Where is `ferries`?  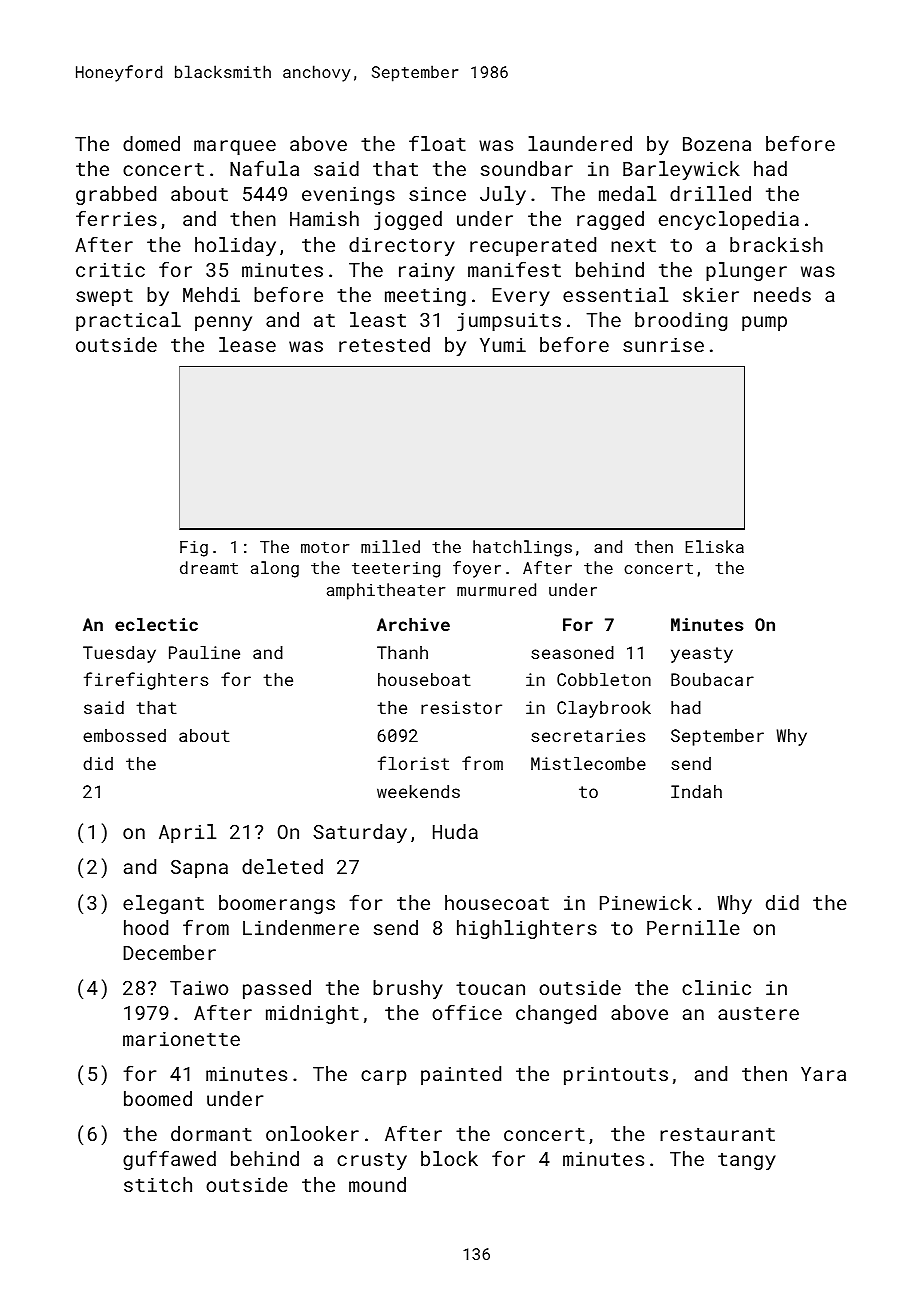 ferries is located at coordinates (116, 218).
